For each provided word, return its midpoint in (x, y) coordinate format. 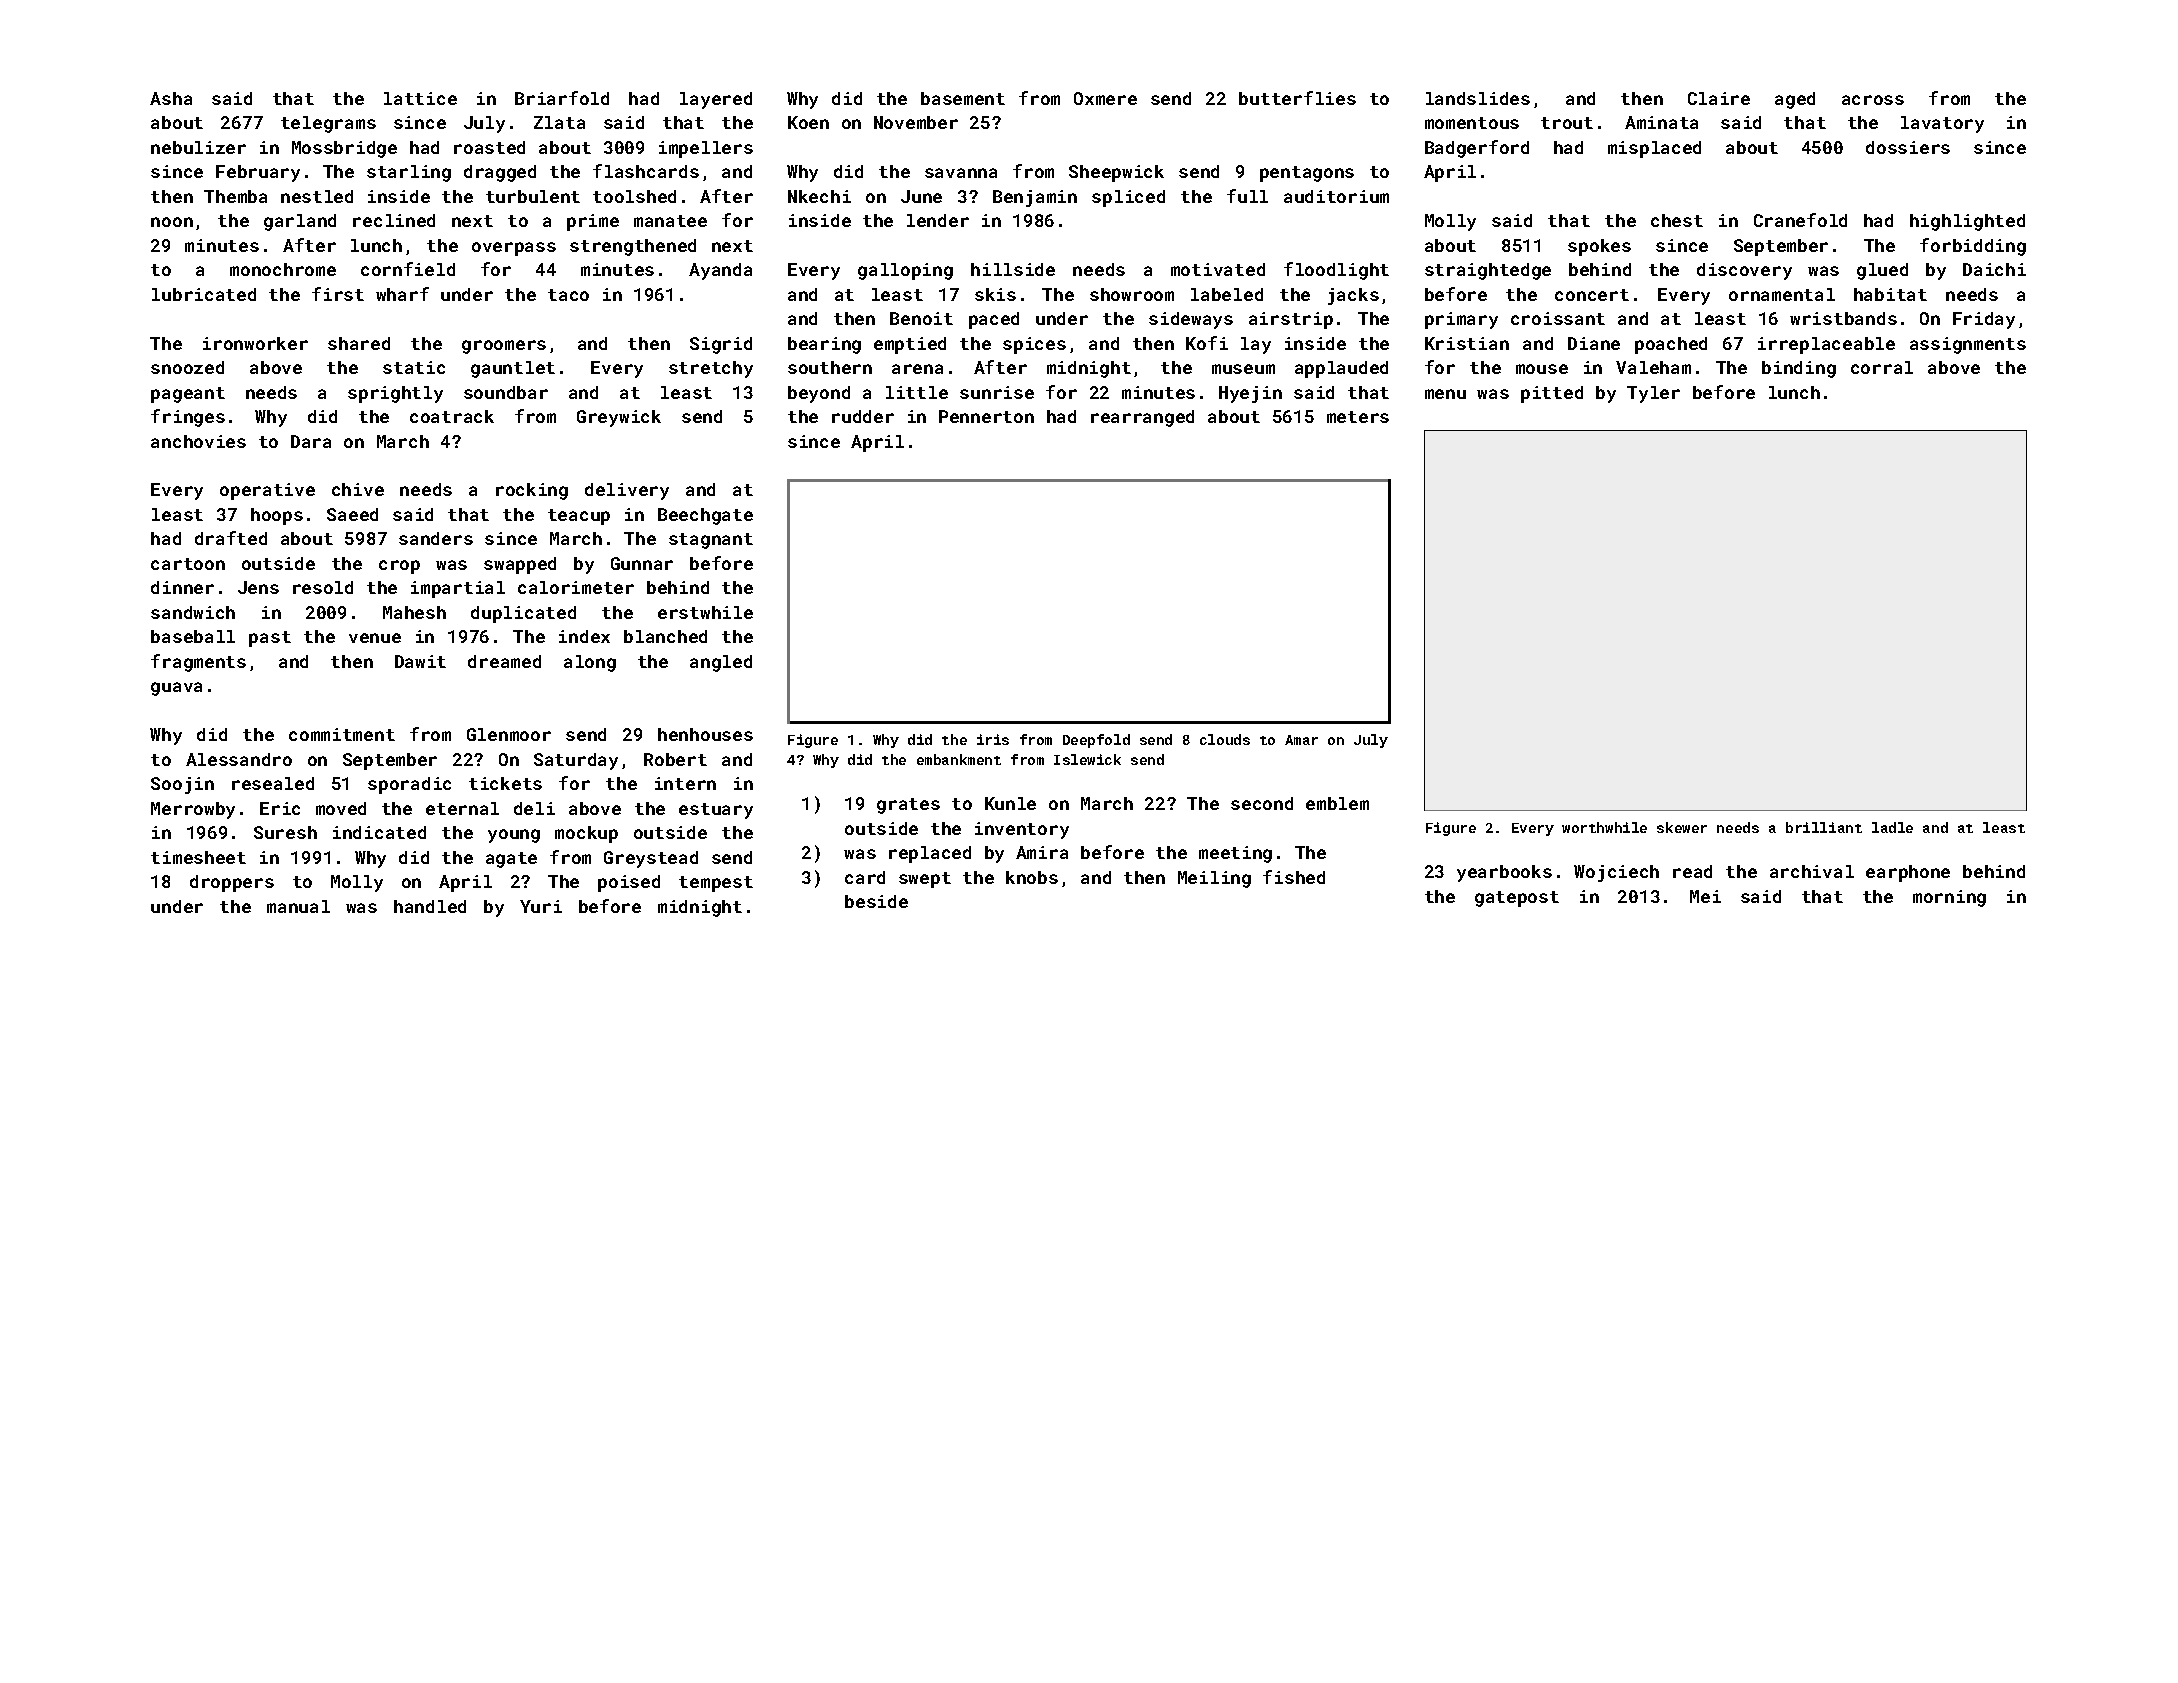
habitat (1890, 294)
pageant (188, 395)
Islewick (1087, 759)
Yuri (541, 906)
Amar (1301, 740)
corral (1882, 367)
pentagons (1307, 174)
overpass (514, 249)
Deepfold (1096, 741)
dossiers (1908, 147)
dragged (500, 173)
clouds (1225, 739)
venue (375, 638)
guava (176, 689)
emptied (910, 345)
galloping (905, 271)
